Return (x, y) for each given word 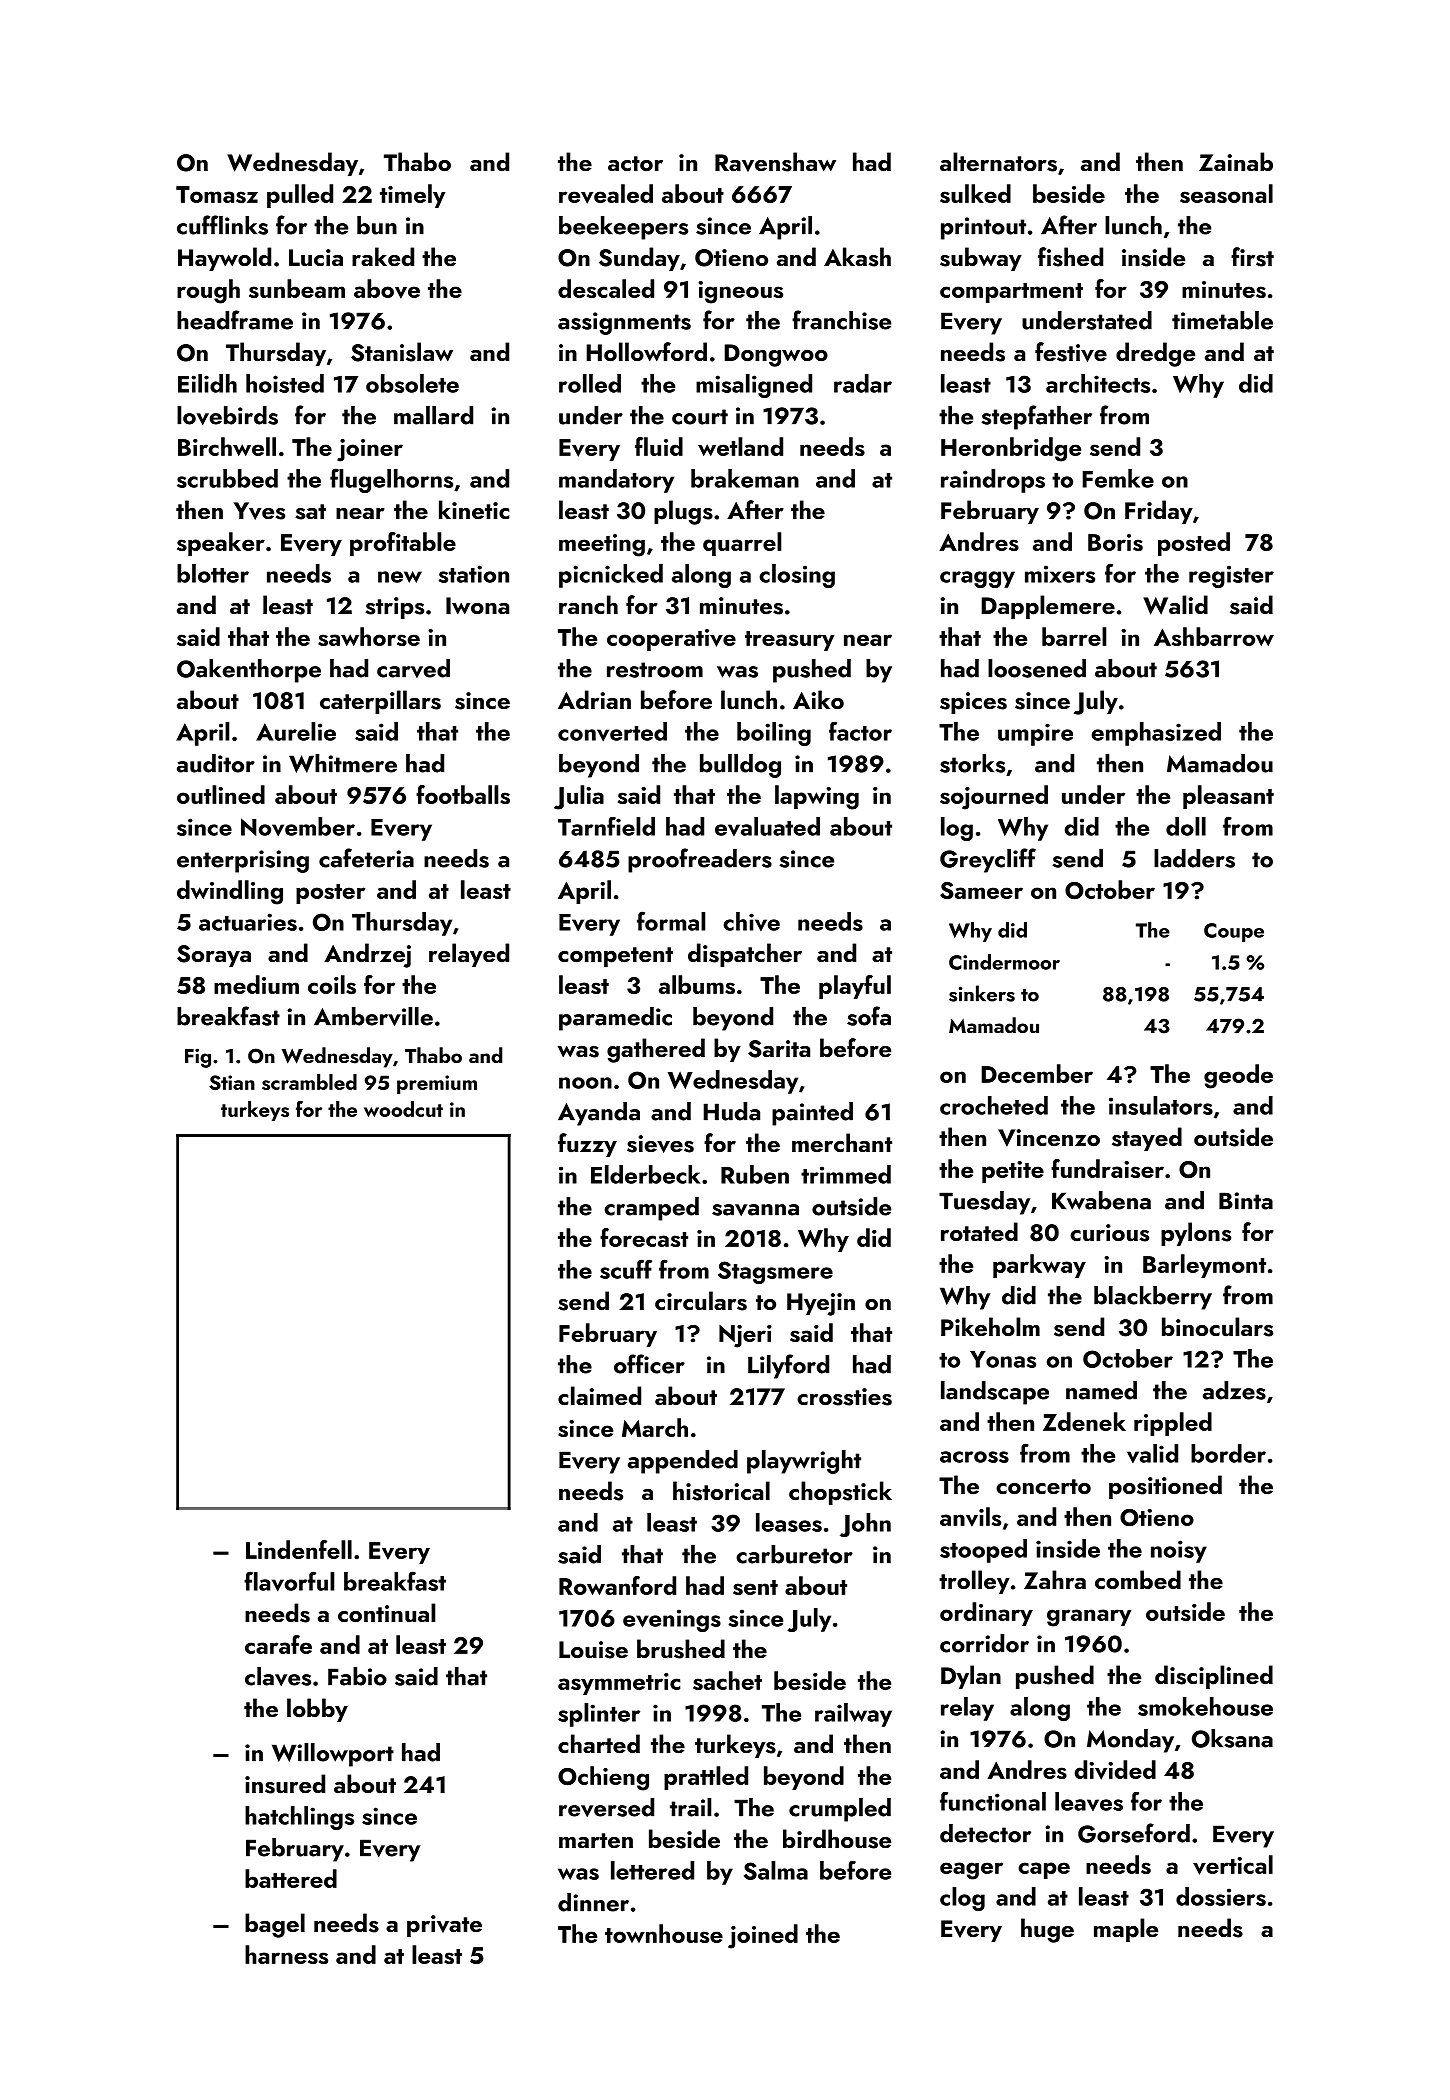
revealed (606, 194)
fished (1070, 257)
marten (596, 1840)
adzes (1234, 1390)
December (1037, 1073)
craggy (977, 579)
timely (412, 196)
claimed (599, 1395)
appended (683, 1462)
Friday (1159, 512)
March (655, 1427)
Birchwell (227, 446)
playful (855, 987)
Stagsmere (775, 1272)
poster (330, 894)
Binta (1246, 1201)
